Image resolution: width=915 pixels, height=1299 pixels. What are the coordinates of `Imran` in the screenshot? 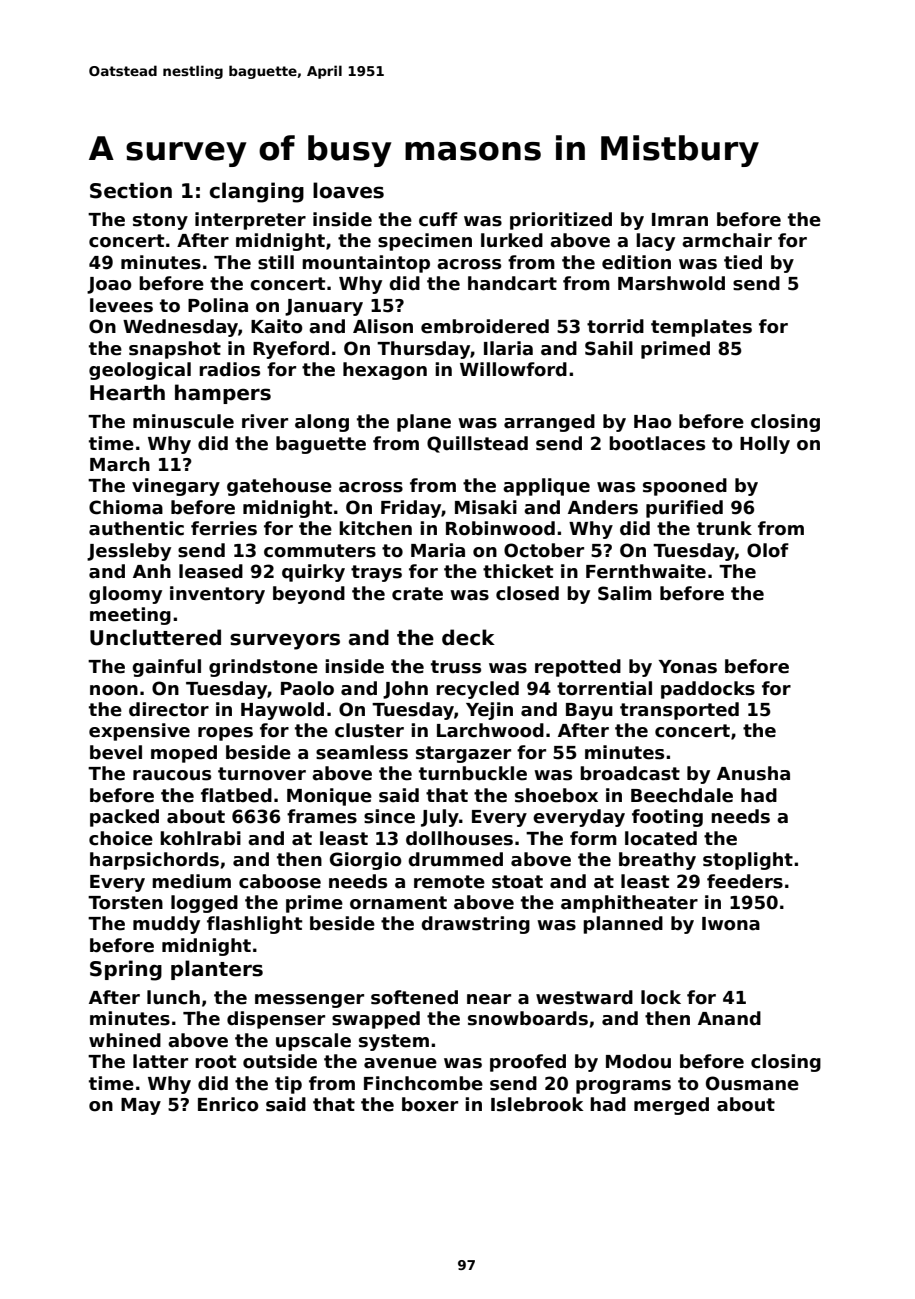 It's located at (680, 220).
